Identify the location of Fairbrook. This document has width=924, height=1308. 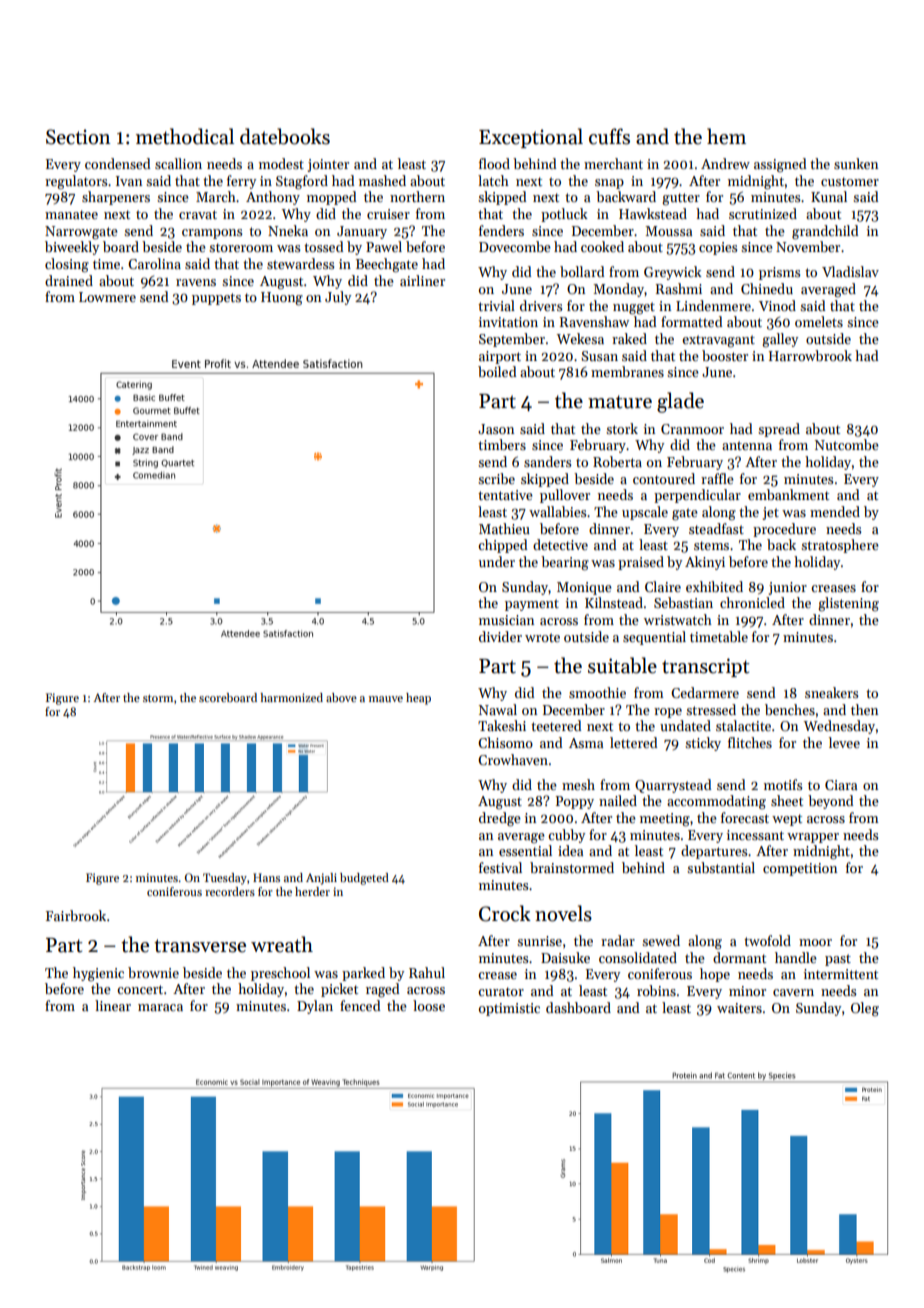
(76, 915).
